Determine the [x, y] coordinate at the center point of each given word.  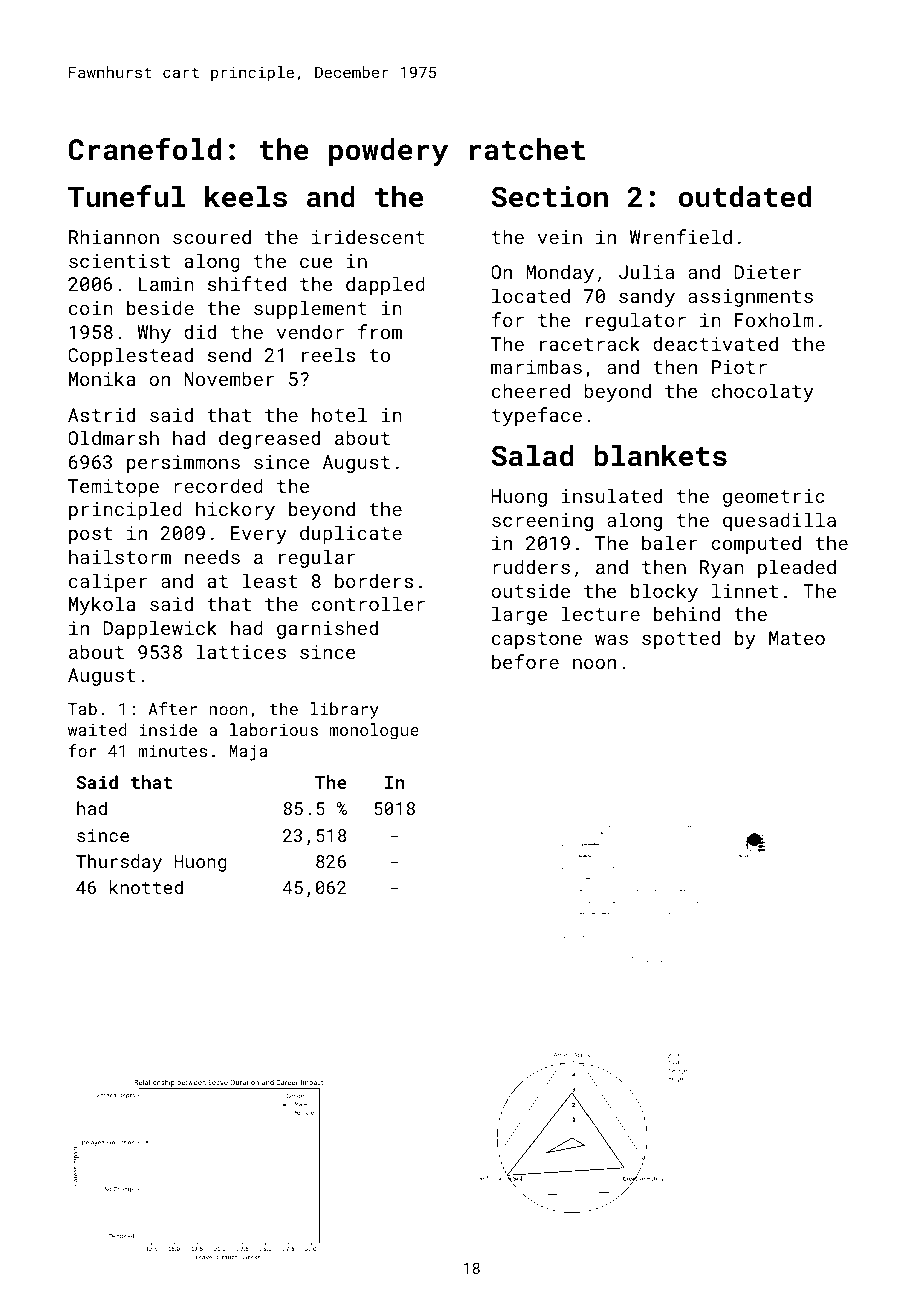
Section [550, 197]
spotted [681, 639]
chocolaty [762, 392]
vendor [310, 331]
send [229, 354]
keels [246, 197]
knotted [146, 887]
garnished [327, 629]
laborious [274, 729]
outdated [745, 197]
